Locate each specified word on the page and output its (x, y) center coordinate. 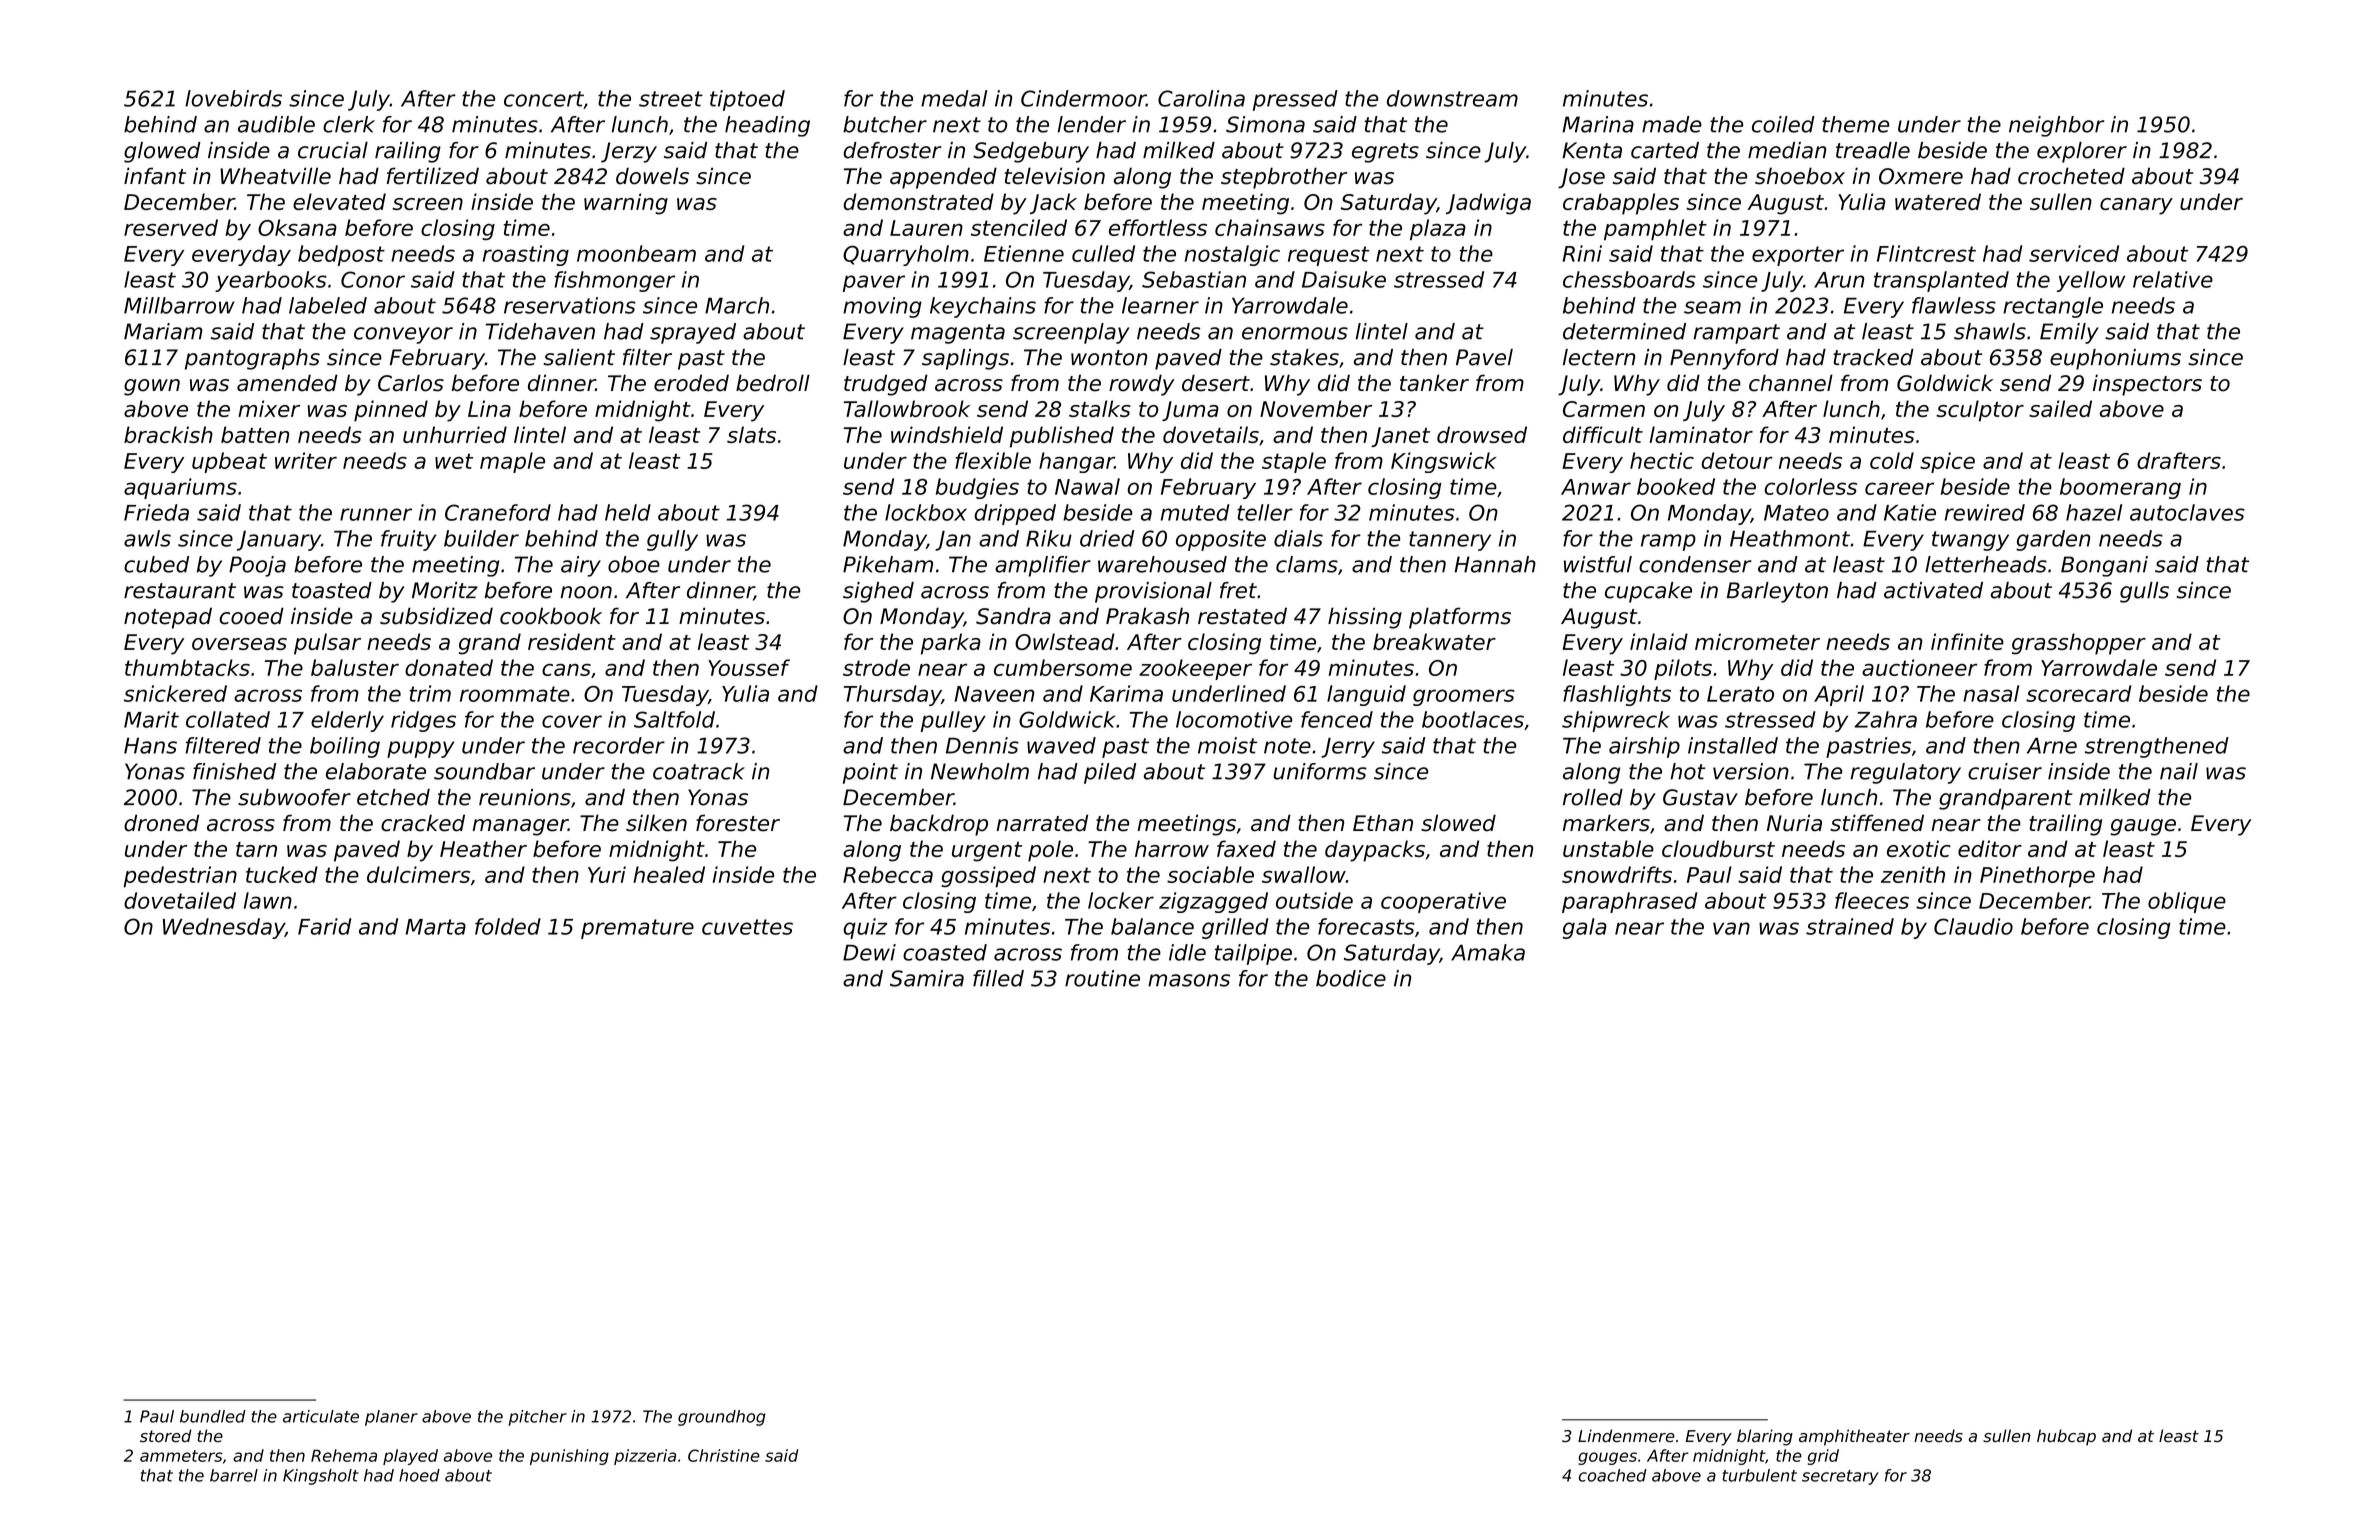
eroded (691, 383)
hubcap (2066, 1437)
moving (882, 307)
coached (1612, 1475)
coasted (945, 952)
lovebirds (233, 98)
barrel (234, 1475)
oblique (2187, 902)
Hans (150, 745)
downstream (1452, 98)
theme (1855, 124)
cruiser (2005, 771)
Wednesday (224, 928)
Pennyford (1724, 359)
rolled (1593, 797)
